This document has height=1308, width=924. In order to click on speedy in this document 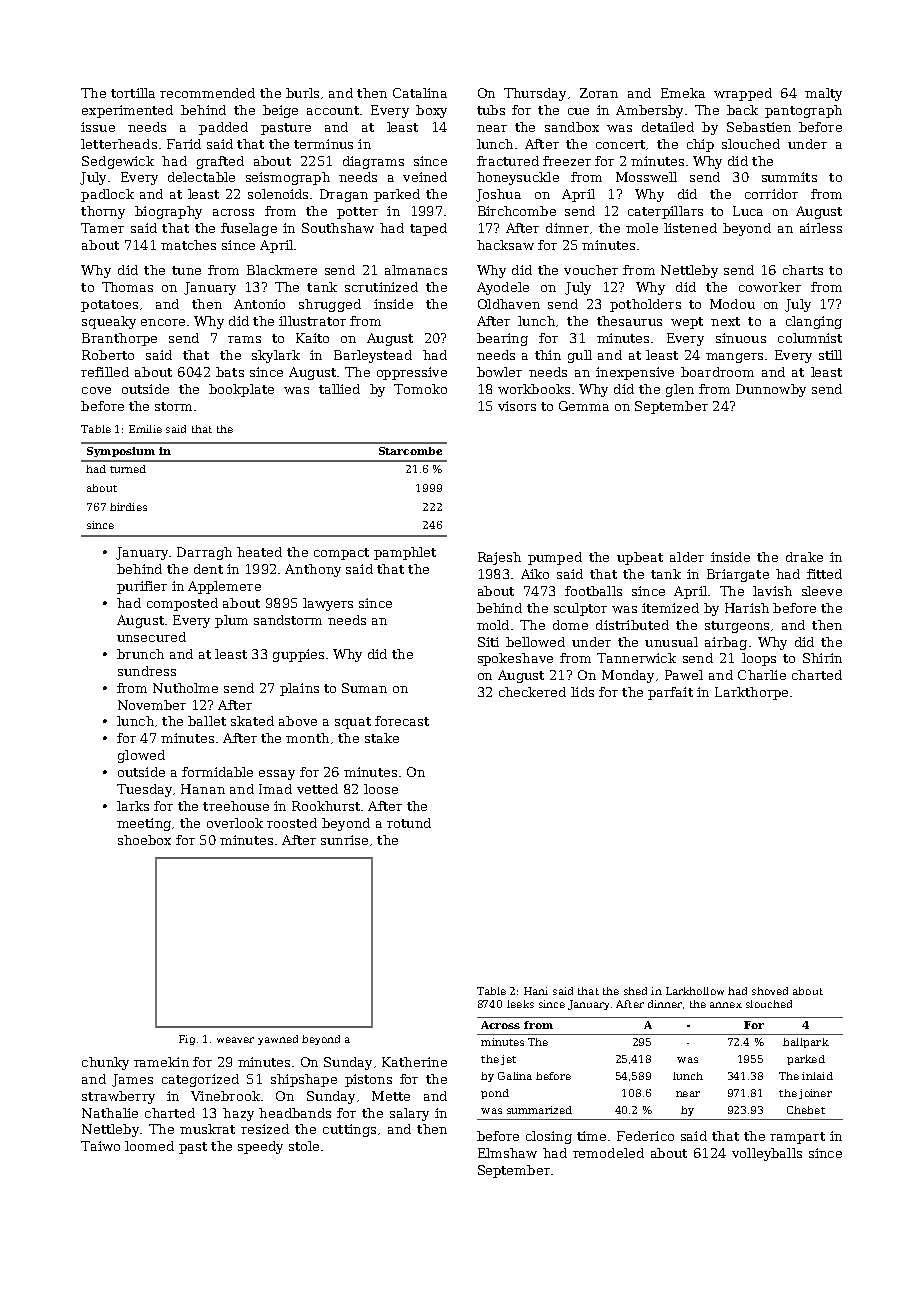, I will do `click(260, 1147)`.
